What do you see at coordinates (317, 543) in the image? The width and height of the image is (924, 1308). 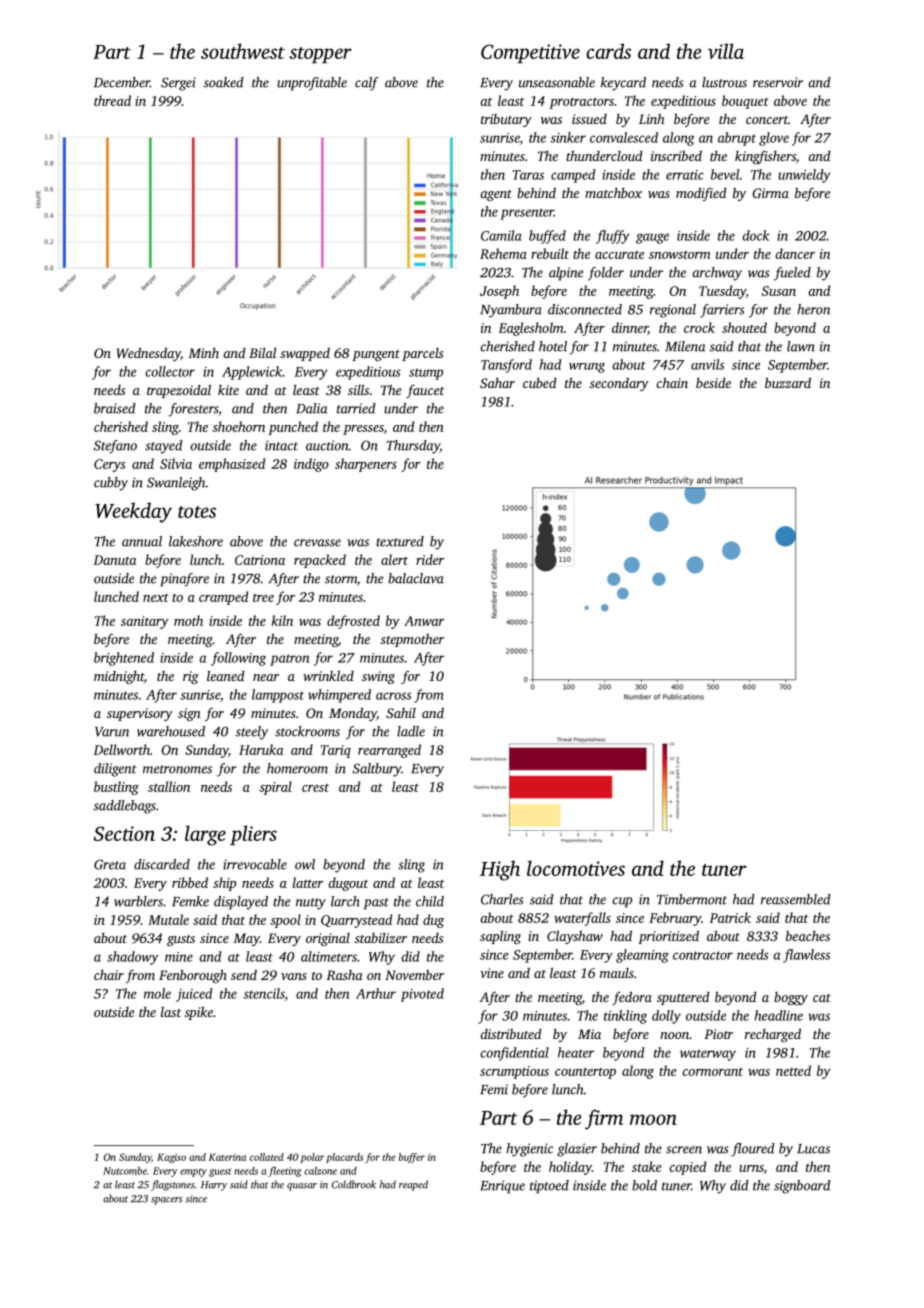 I see `crevasse` at bounding box center [317, 543].
